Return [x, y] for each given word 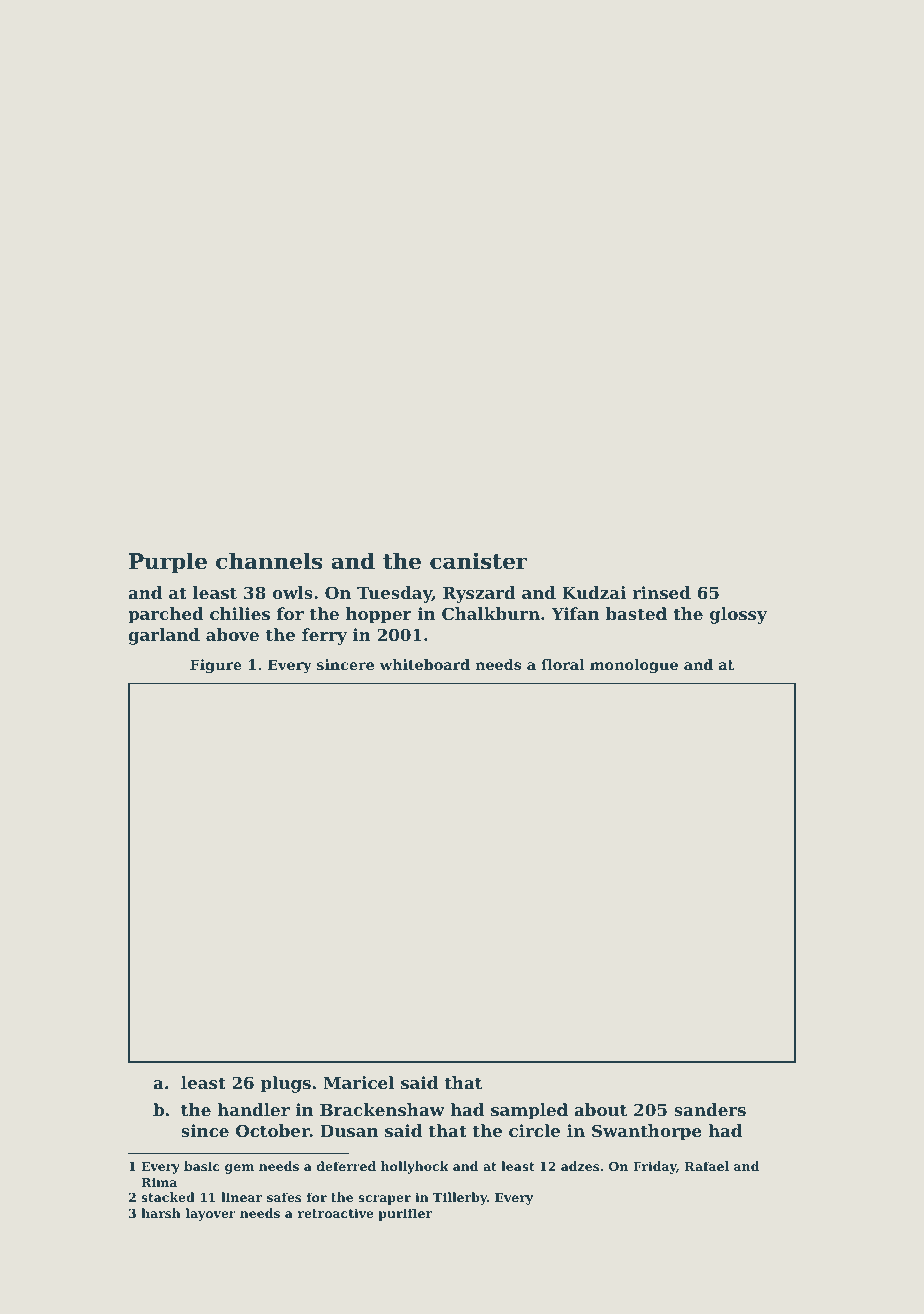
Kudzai [594, 592]
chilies [240, 613]
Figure [216, 666]
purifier [405, 1214]
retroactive [336, 1213]
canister [479, 561]
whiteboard [425, 664]
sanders [710, 1109]
